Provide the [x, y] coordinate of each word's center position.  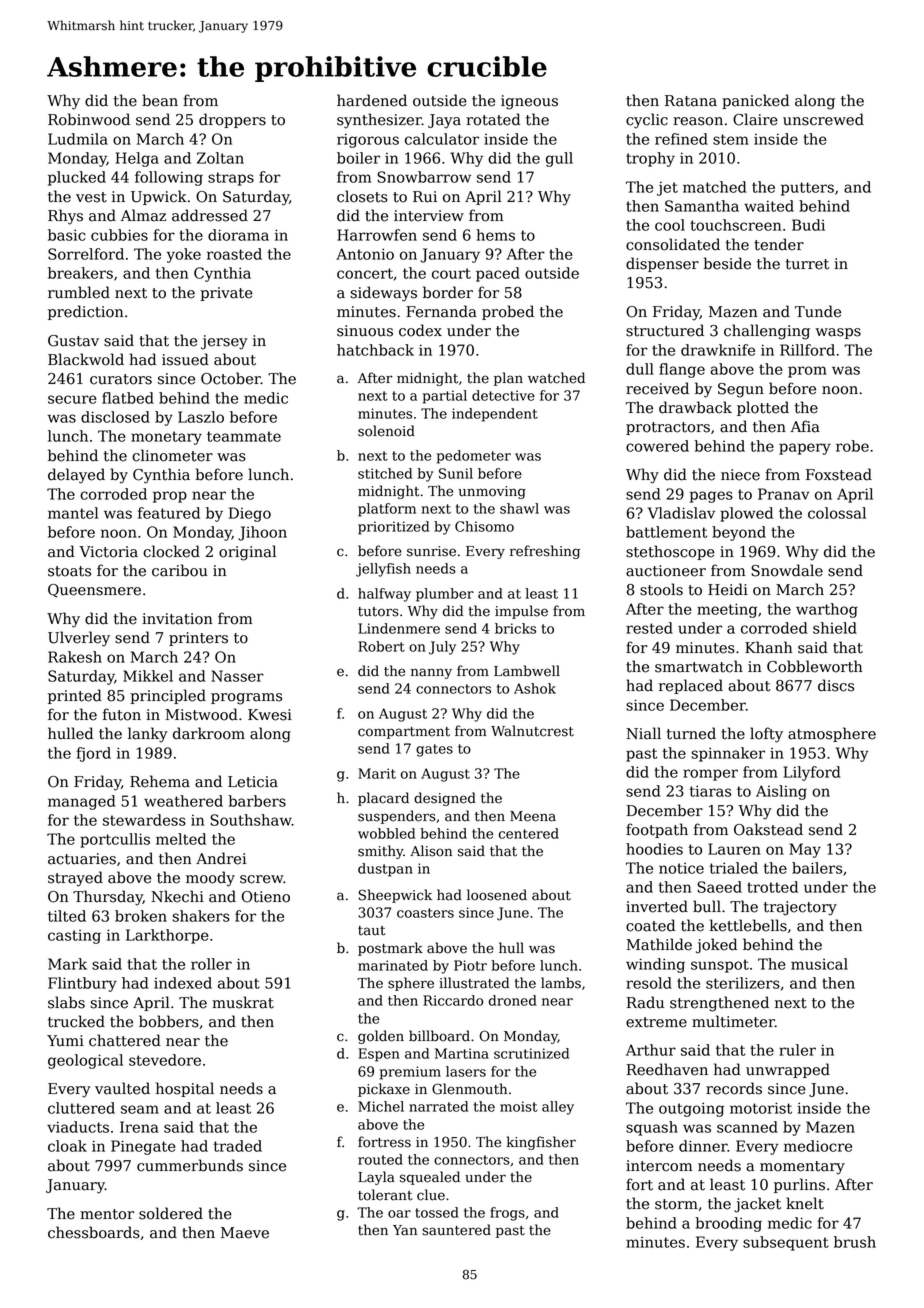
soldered [171, 1213]
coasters [425, 913]
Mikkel [148, 676]
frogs [507, 1214]
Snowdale [787, 570]
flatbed [128, 398]
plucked [77, 178]
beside [727, 263]
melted [181, 839]
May [805, 850]
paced [498, 274]
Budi [808, 225]
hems [495, 235]
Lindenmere [399, 628]
